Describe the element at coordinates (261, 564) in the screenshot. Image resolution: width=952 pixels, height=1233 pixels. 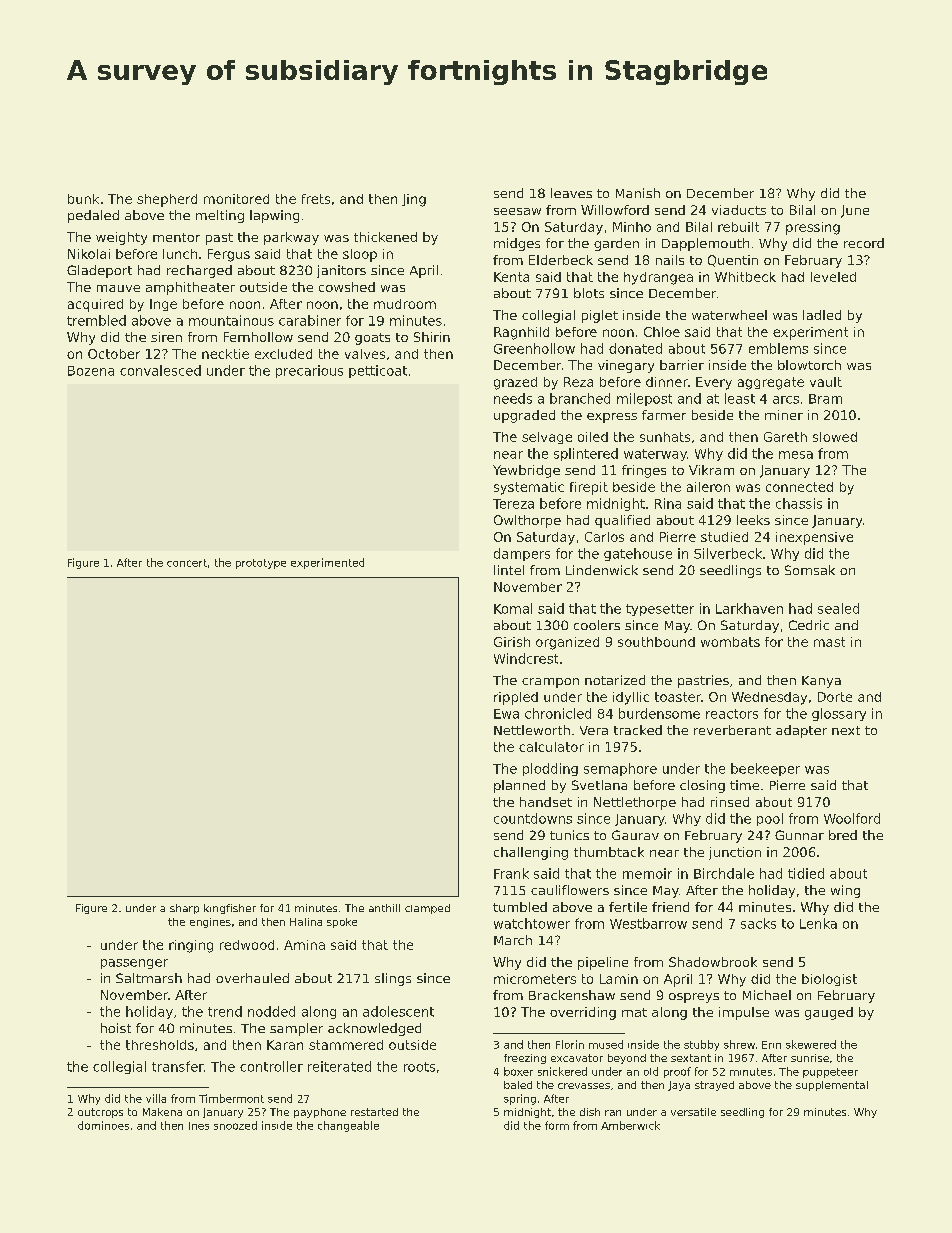
I see `prototype` at that location.
